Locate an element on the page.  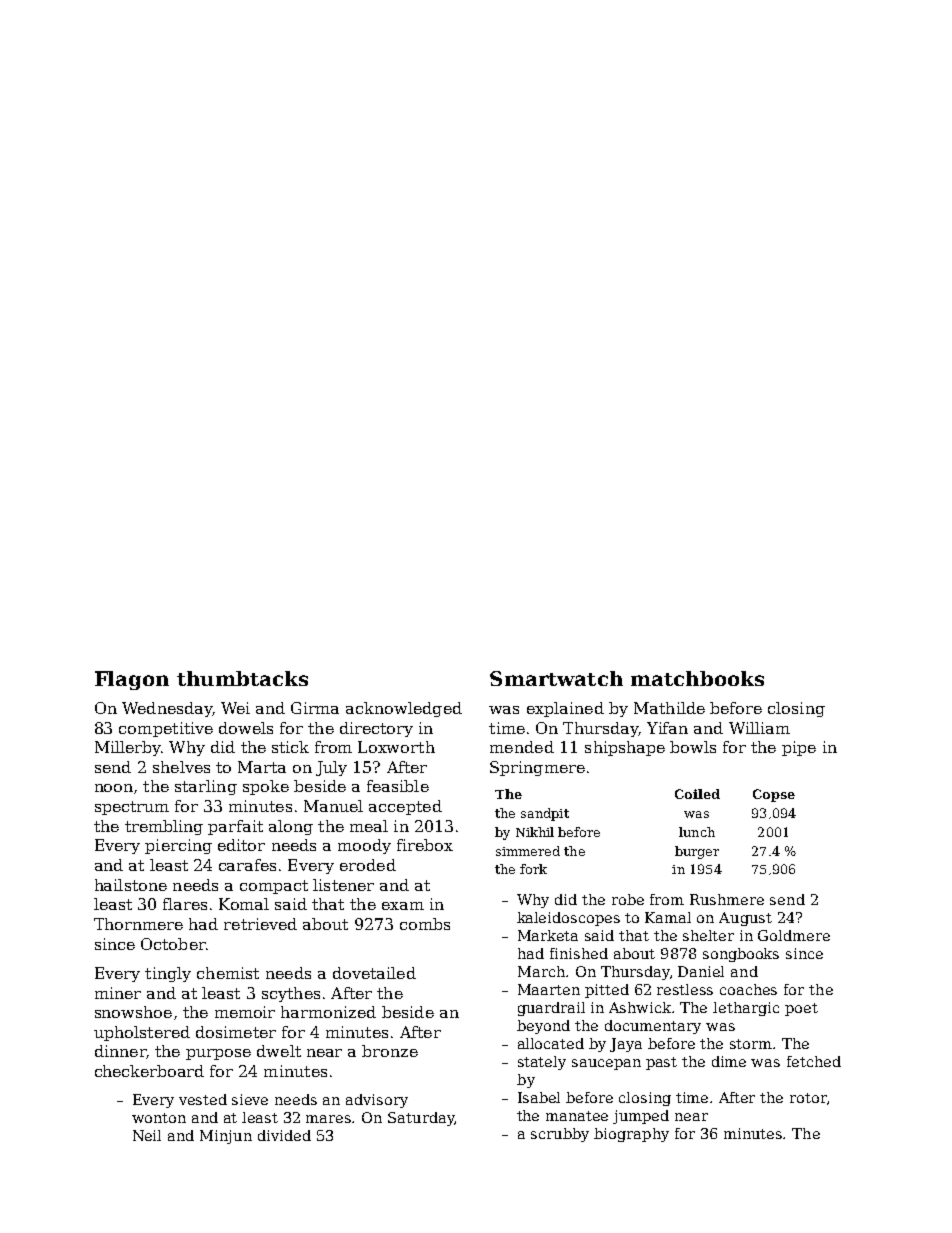
past is located at coordinates (661, 1063).
